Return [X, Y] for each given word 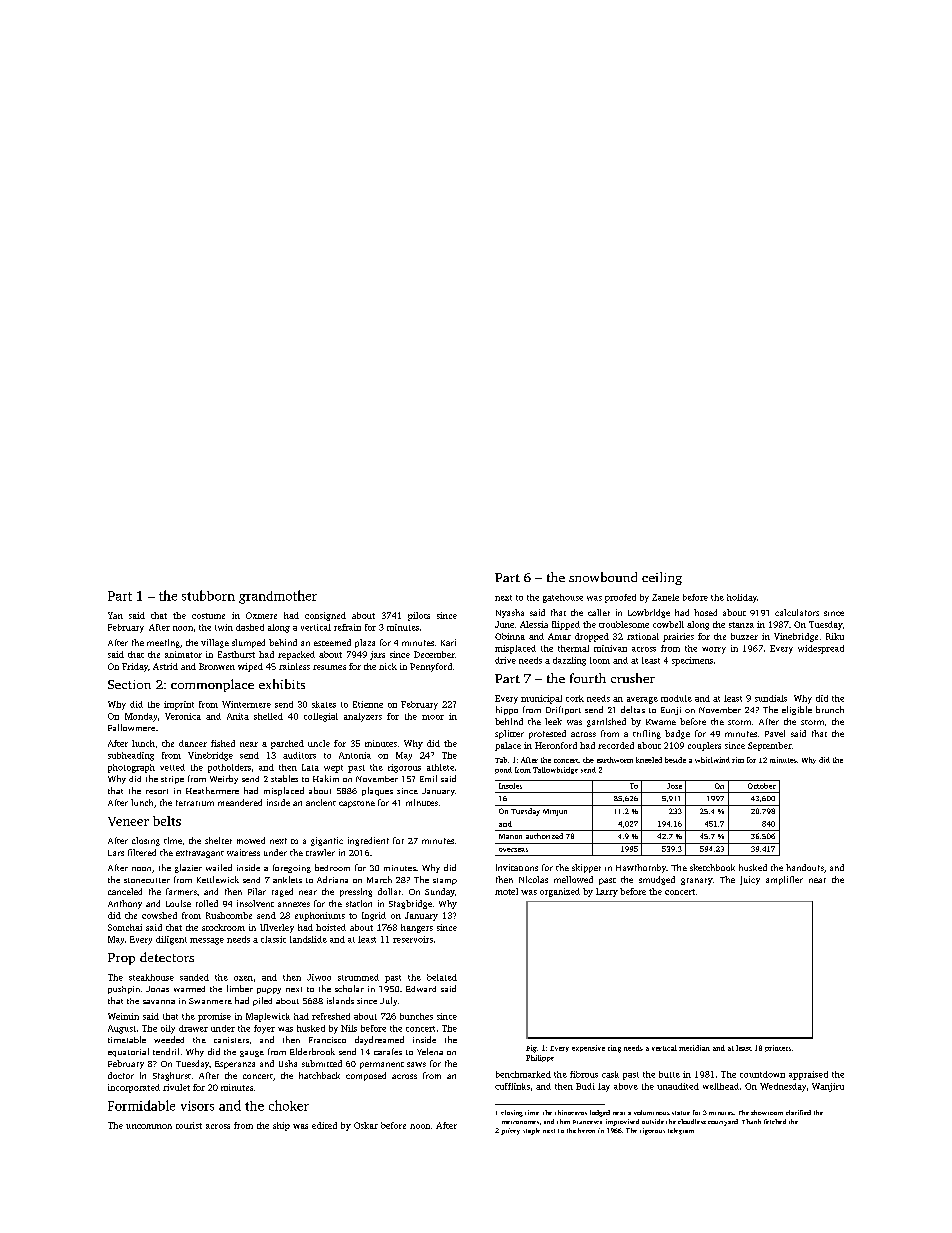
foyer [264, 1029]
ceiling [662, 578]
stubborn [208, 595]
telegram [681, 1131]
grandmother [278, 597]
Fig [531, 1049]
